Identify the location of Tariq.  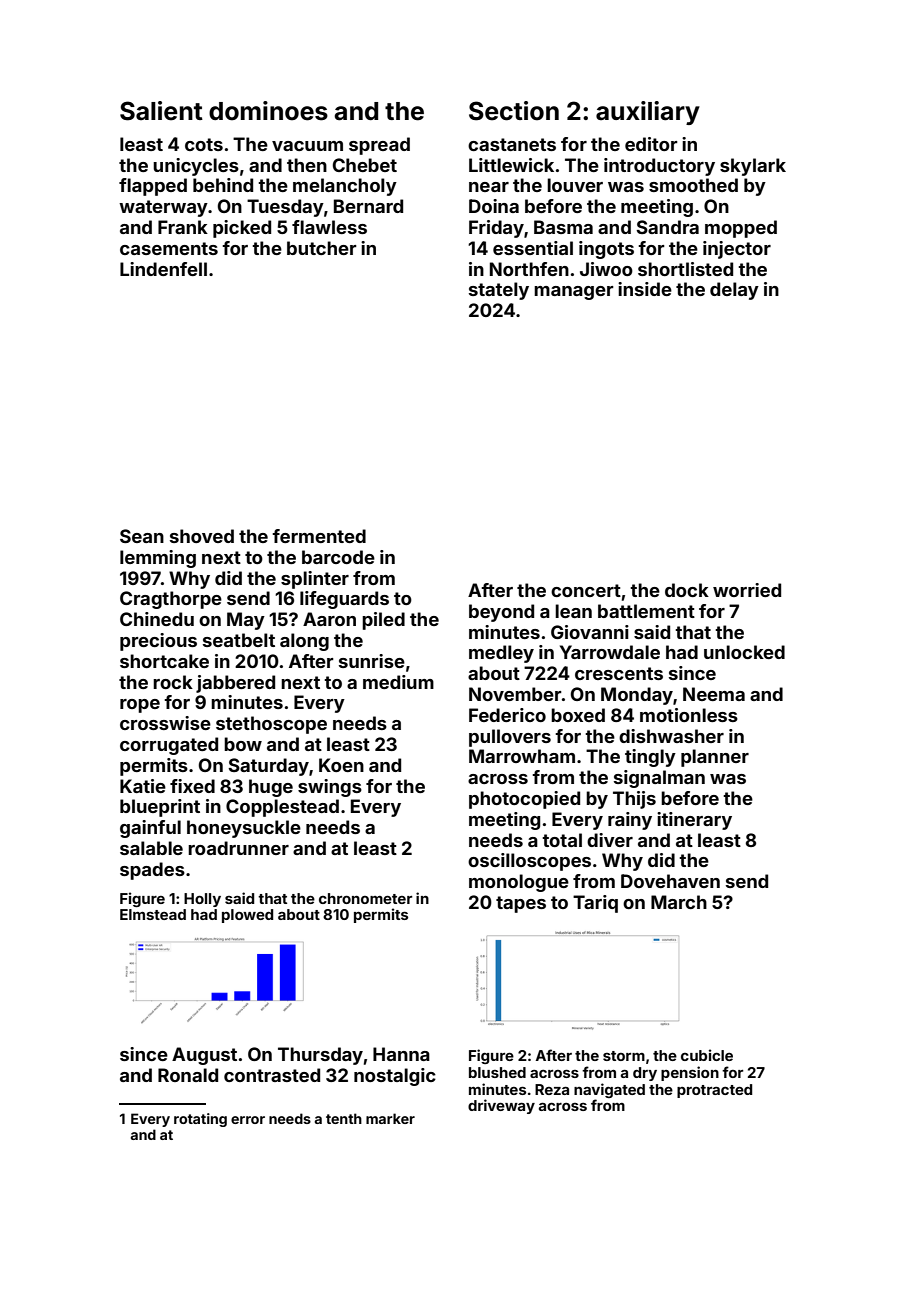
(595, 904).
